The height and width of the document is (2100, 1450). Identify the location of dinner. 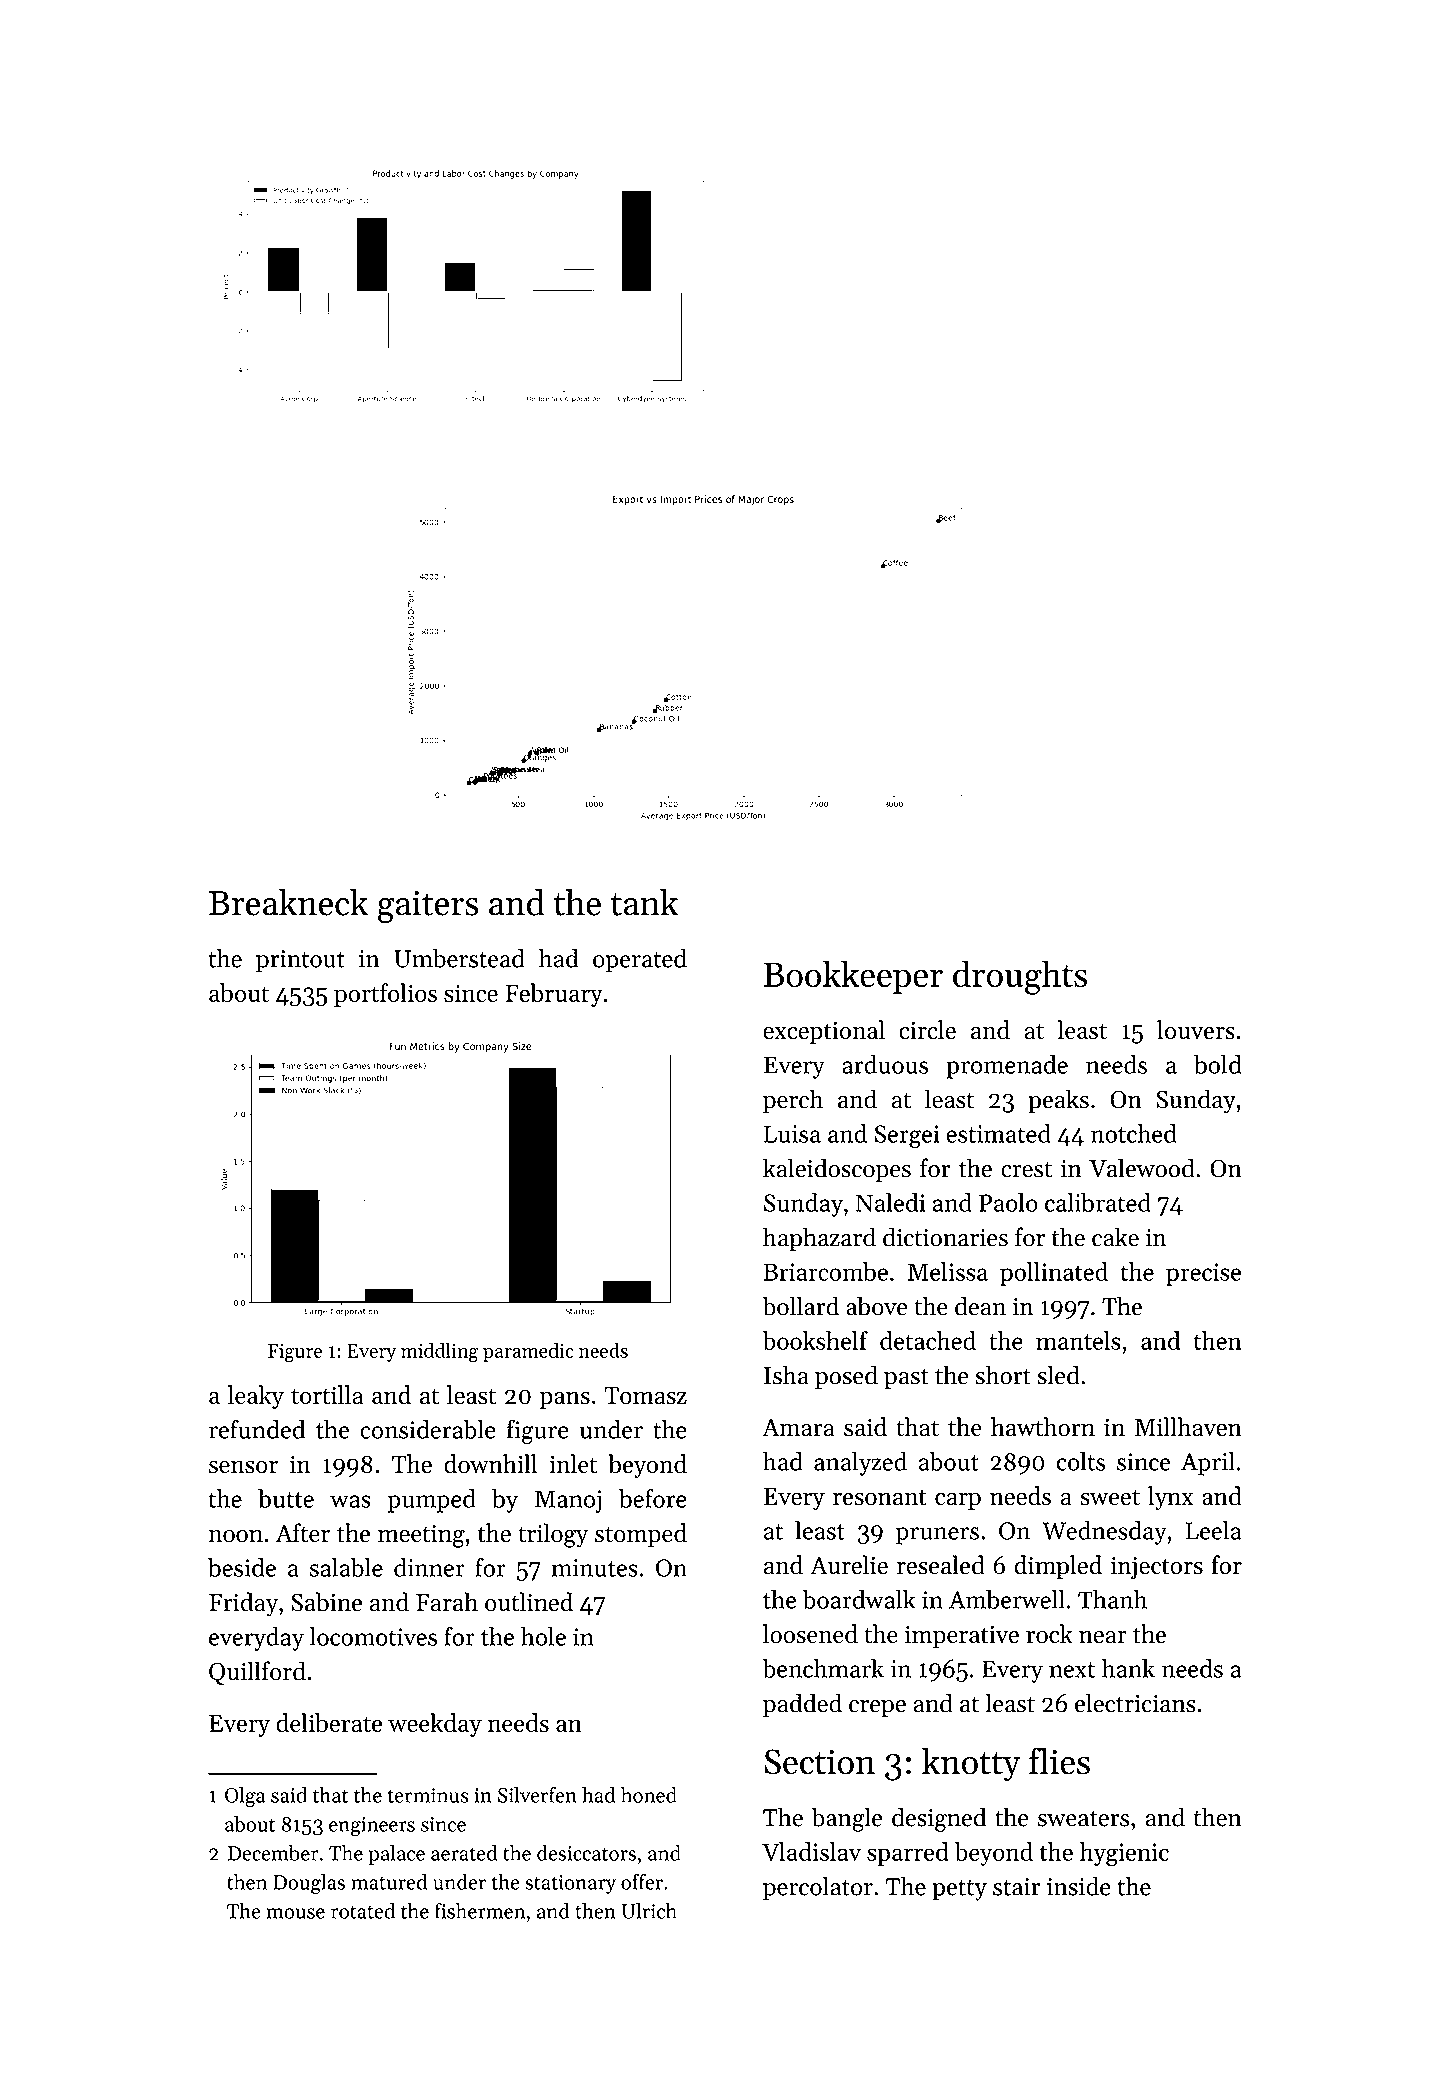
(429, 1567).
